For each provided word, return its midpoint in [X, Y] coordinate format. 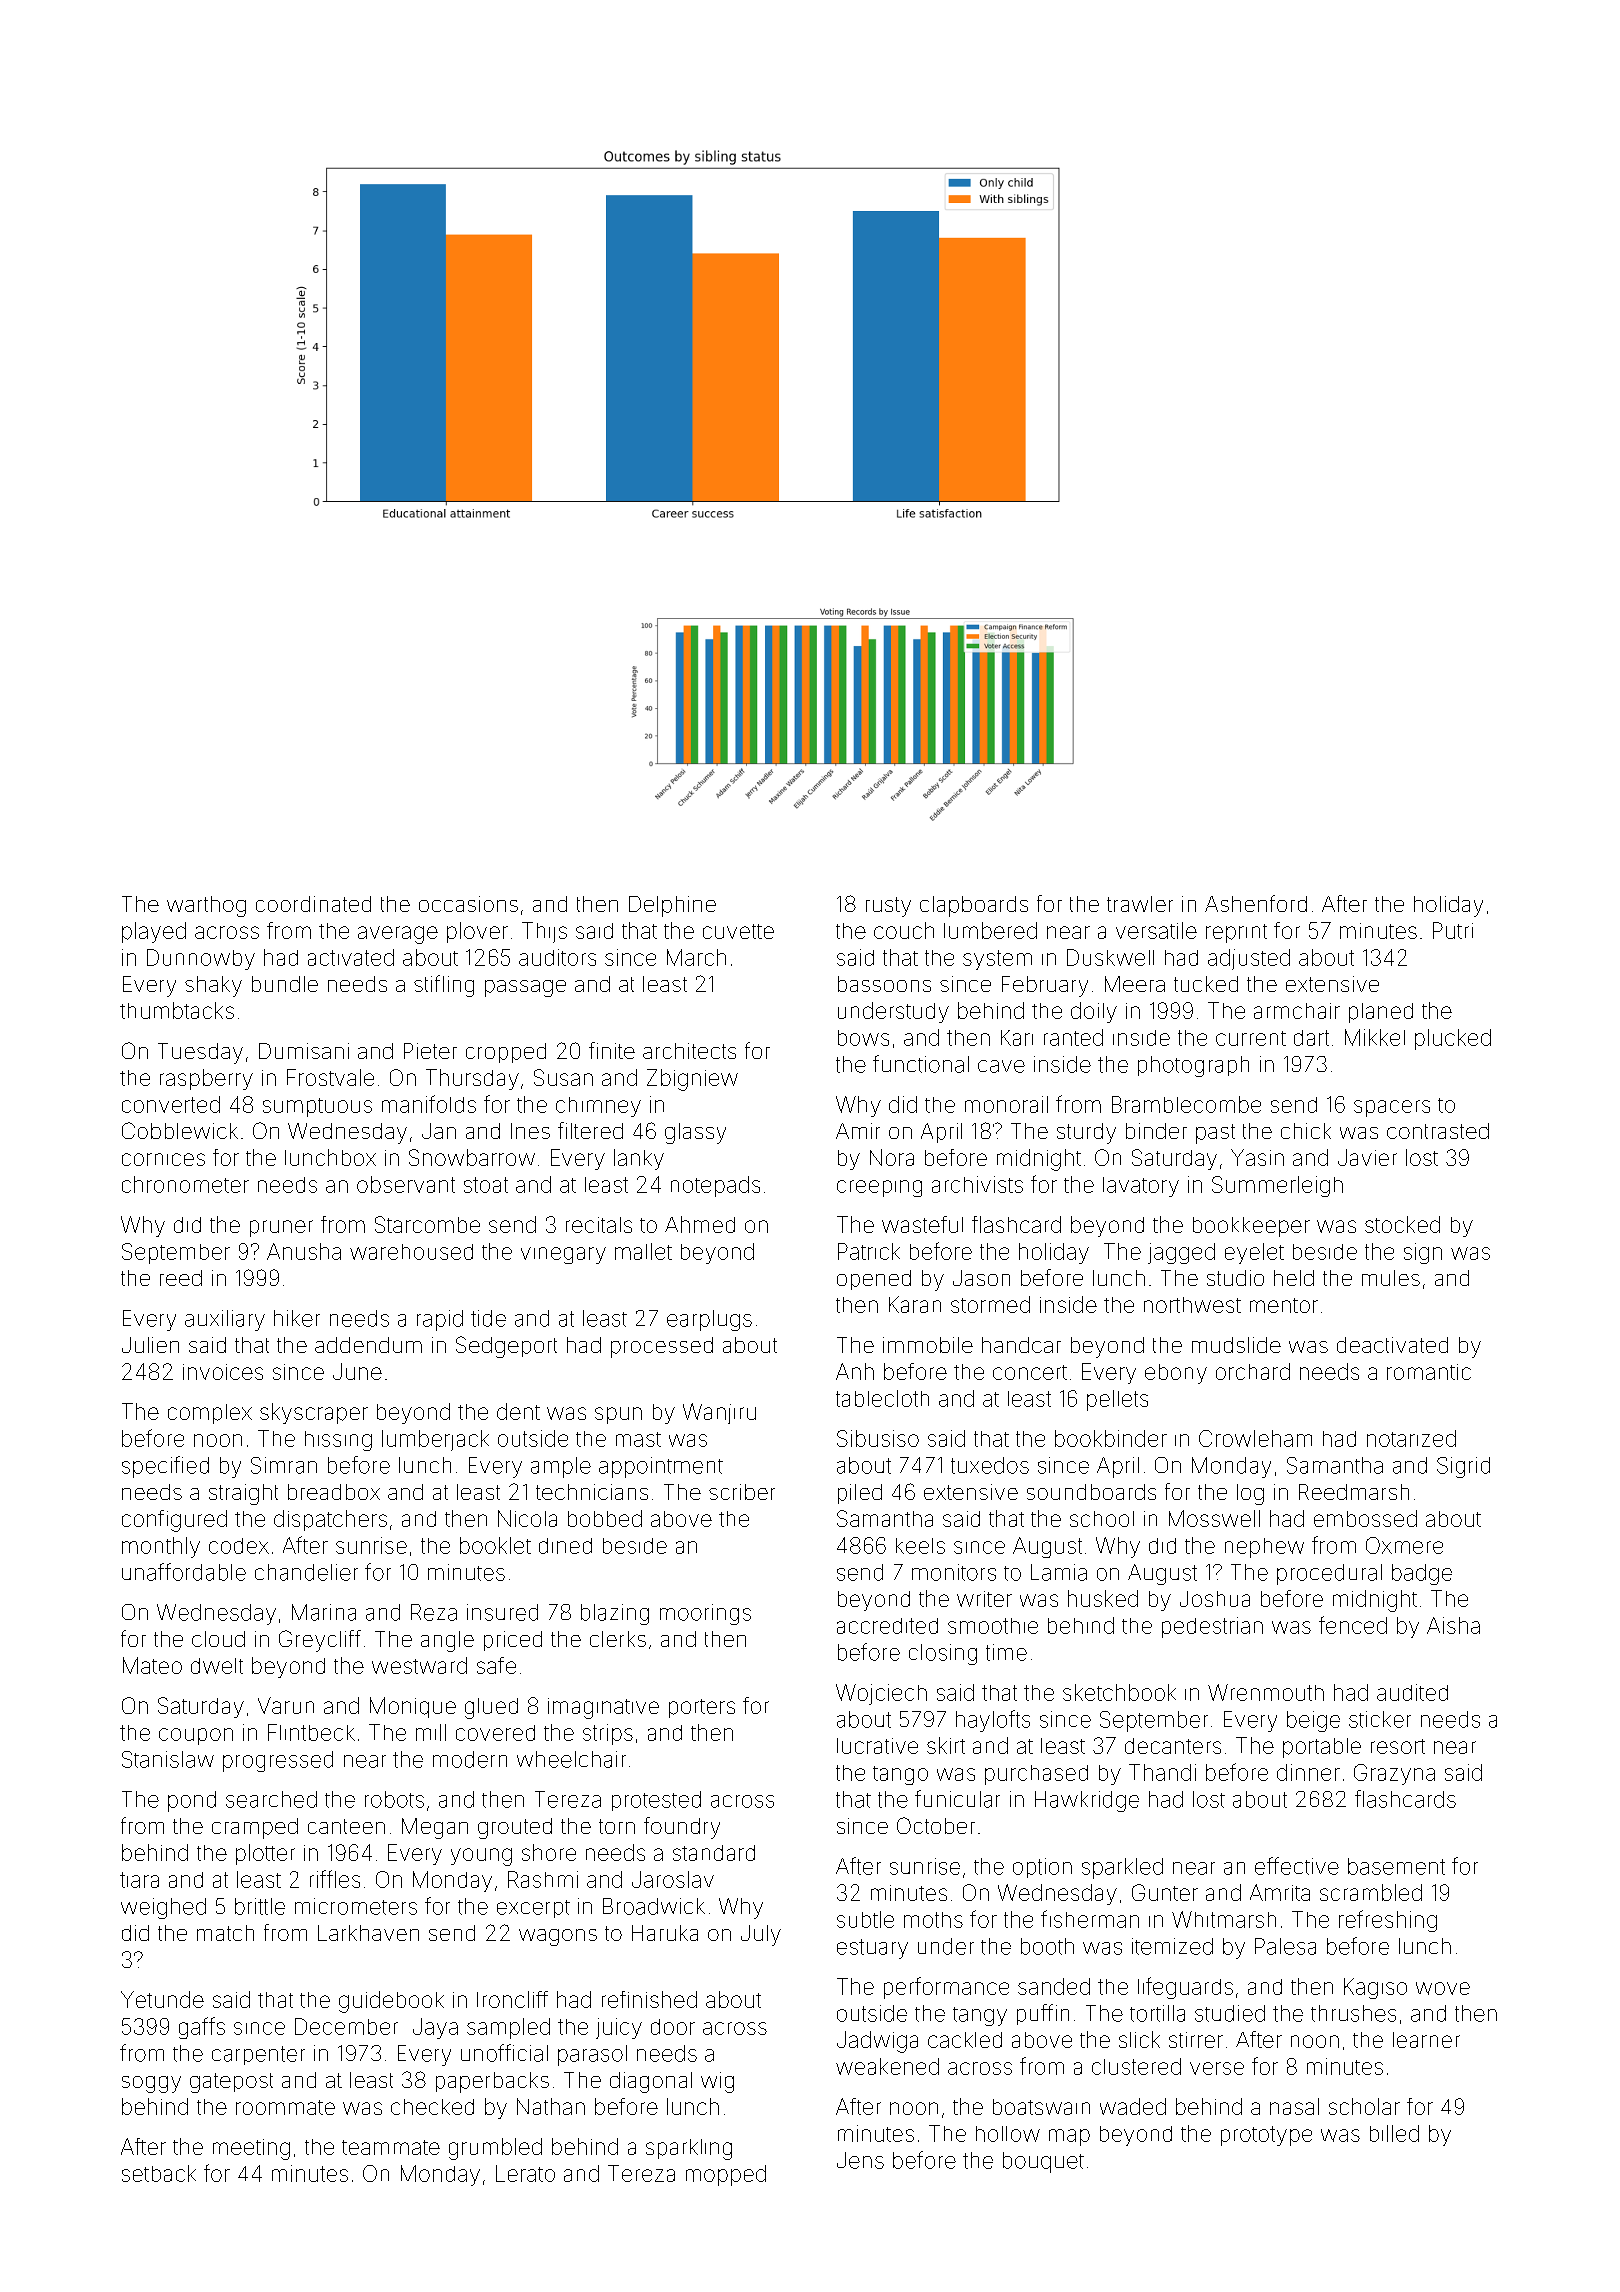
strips [608, 1734]
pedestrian [1212, 1627]
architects [689, 1051]
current [1251, 1038]
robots [394, 1799]
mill [431, 1732]
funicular [957, 1799]
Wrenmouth [1266, 1692]
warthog [206, 906]
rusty [888, 907]
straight [243, 1494]
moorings [705, 1614]
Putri [1453, 930]
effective [1297, 1866]
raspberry [206, 1079]
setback [159, 2173]
